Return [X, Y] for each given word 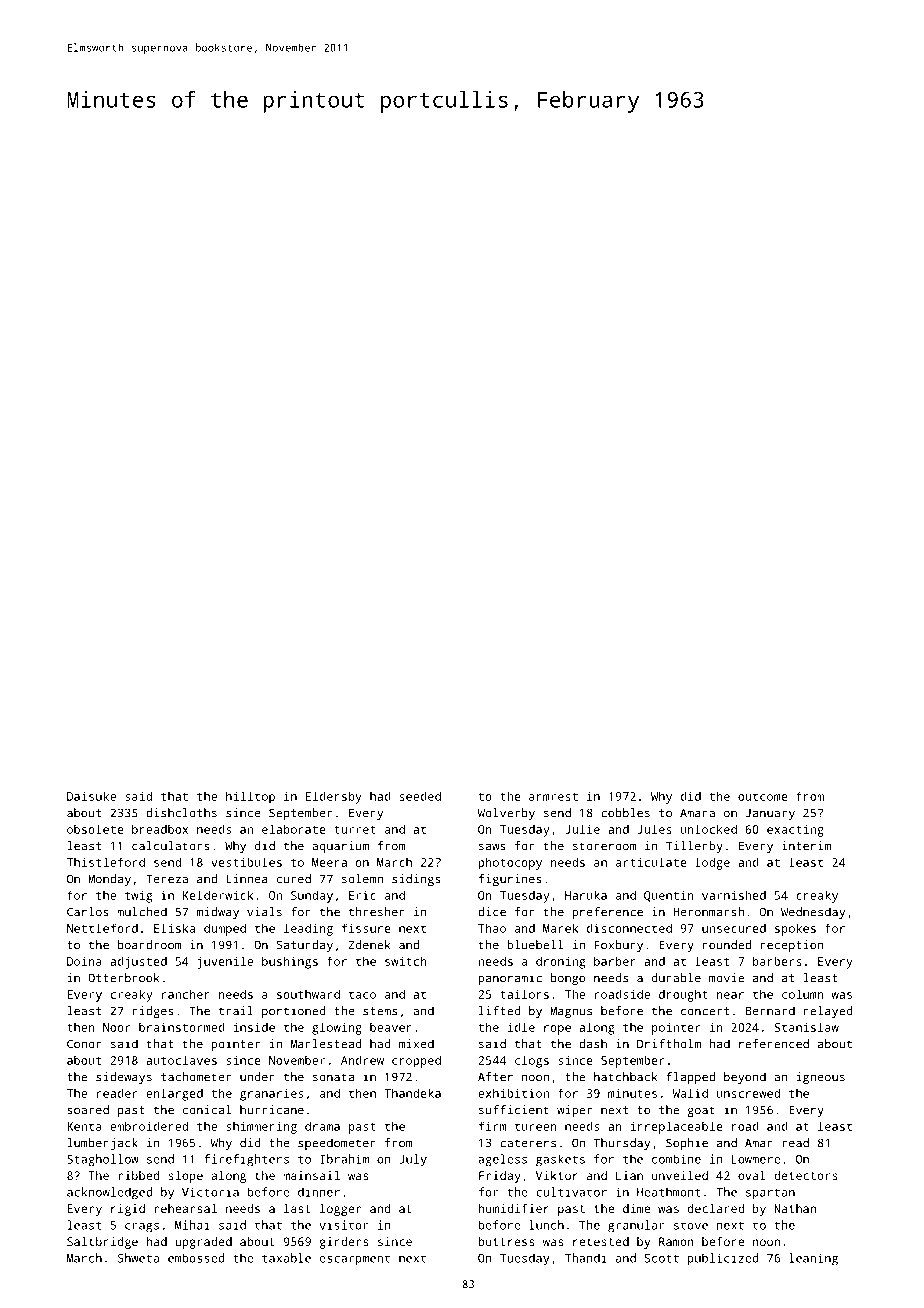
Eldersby [334, 797]
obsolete [95, 829]
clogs [532, 1061]
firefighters [246, 1160]
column [803, 994]
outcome [763, 797]
